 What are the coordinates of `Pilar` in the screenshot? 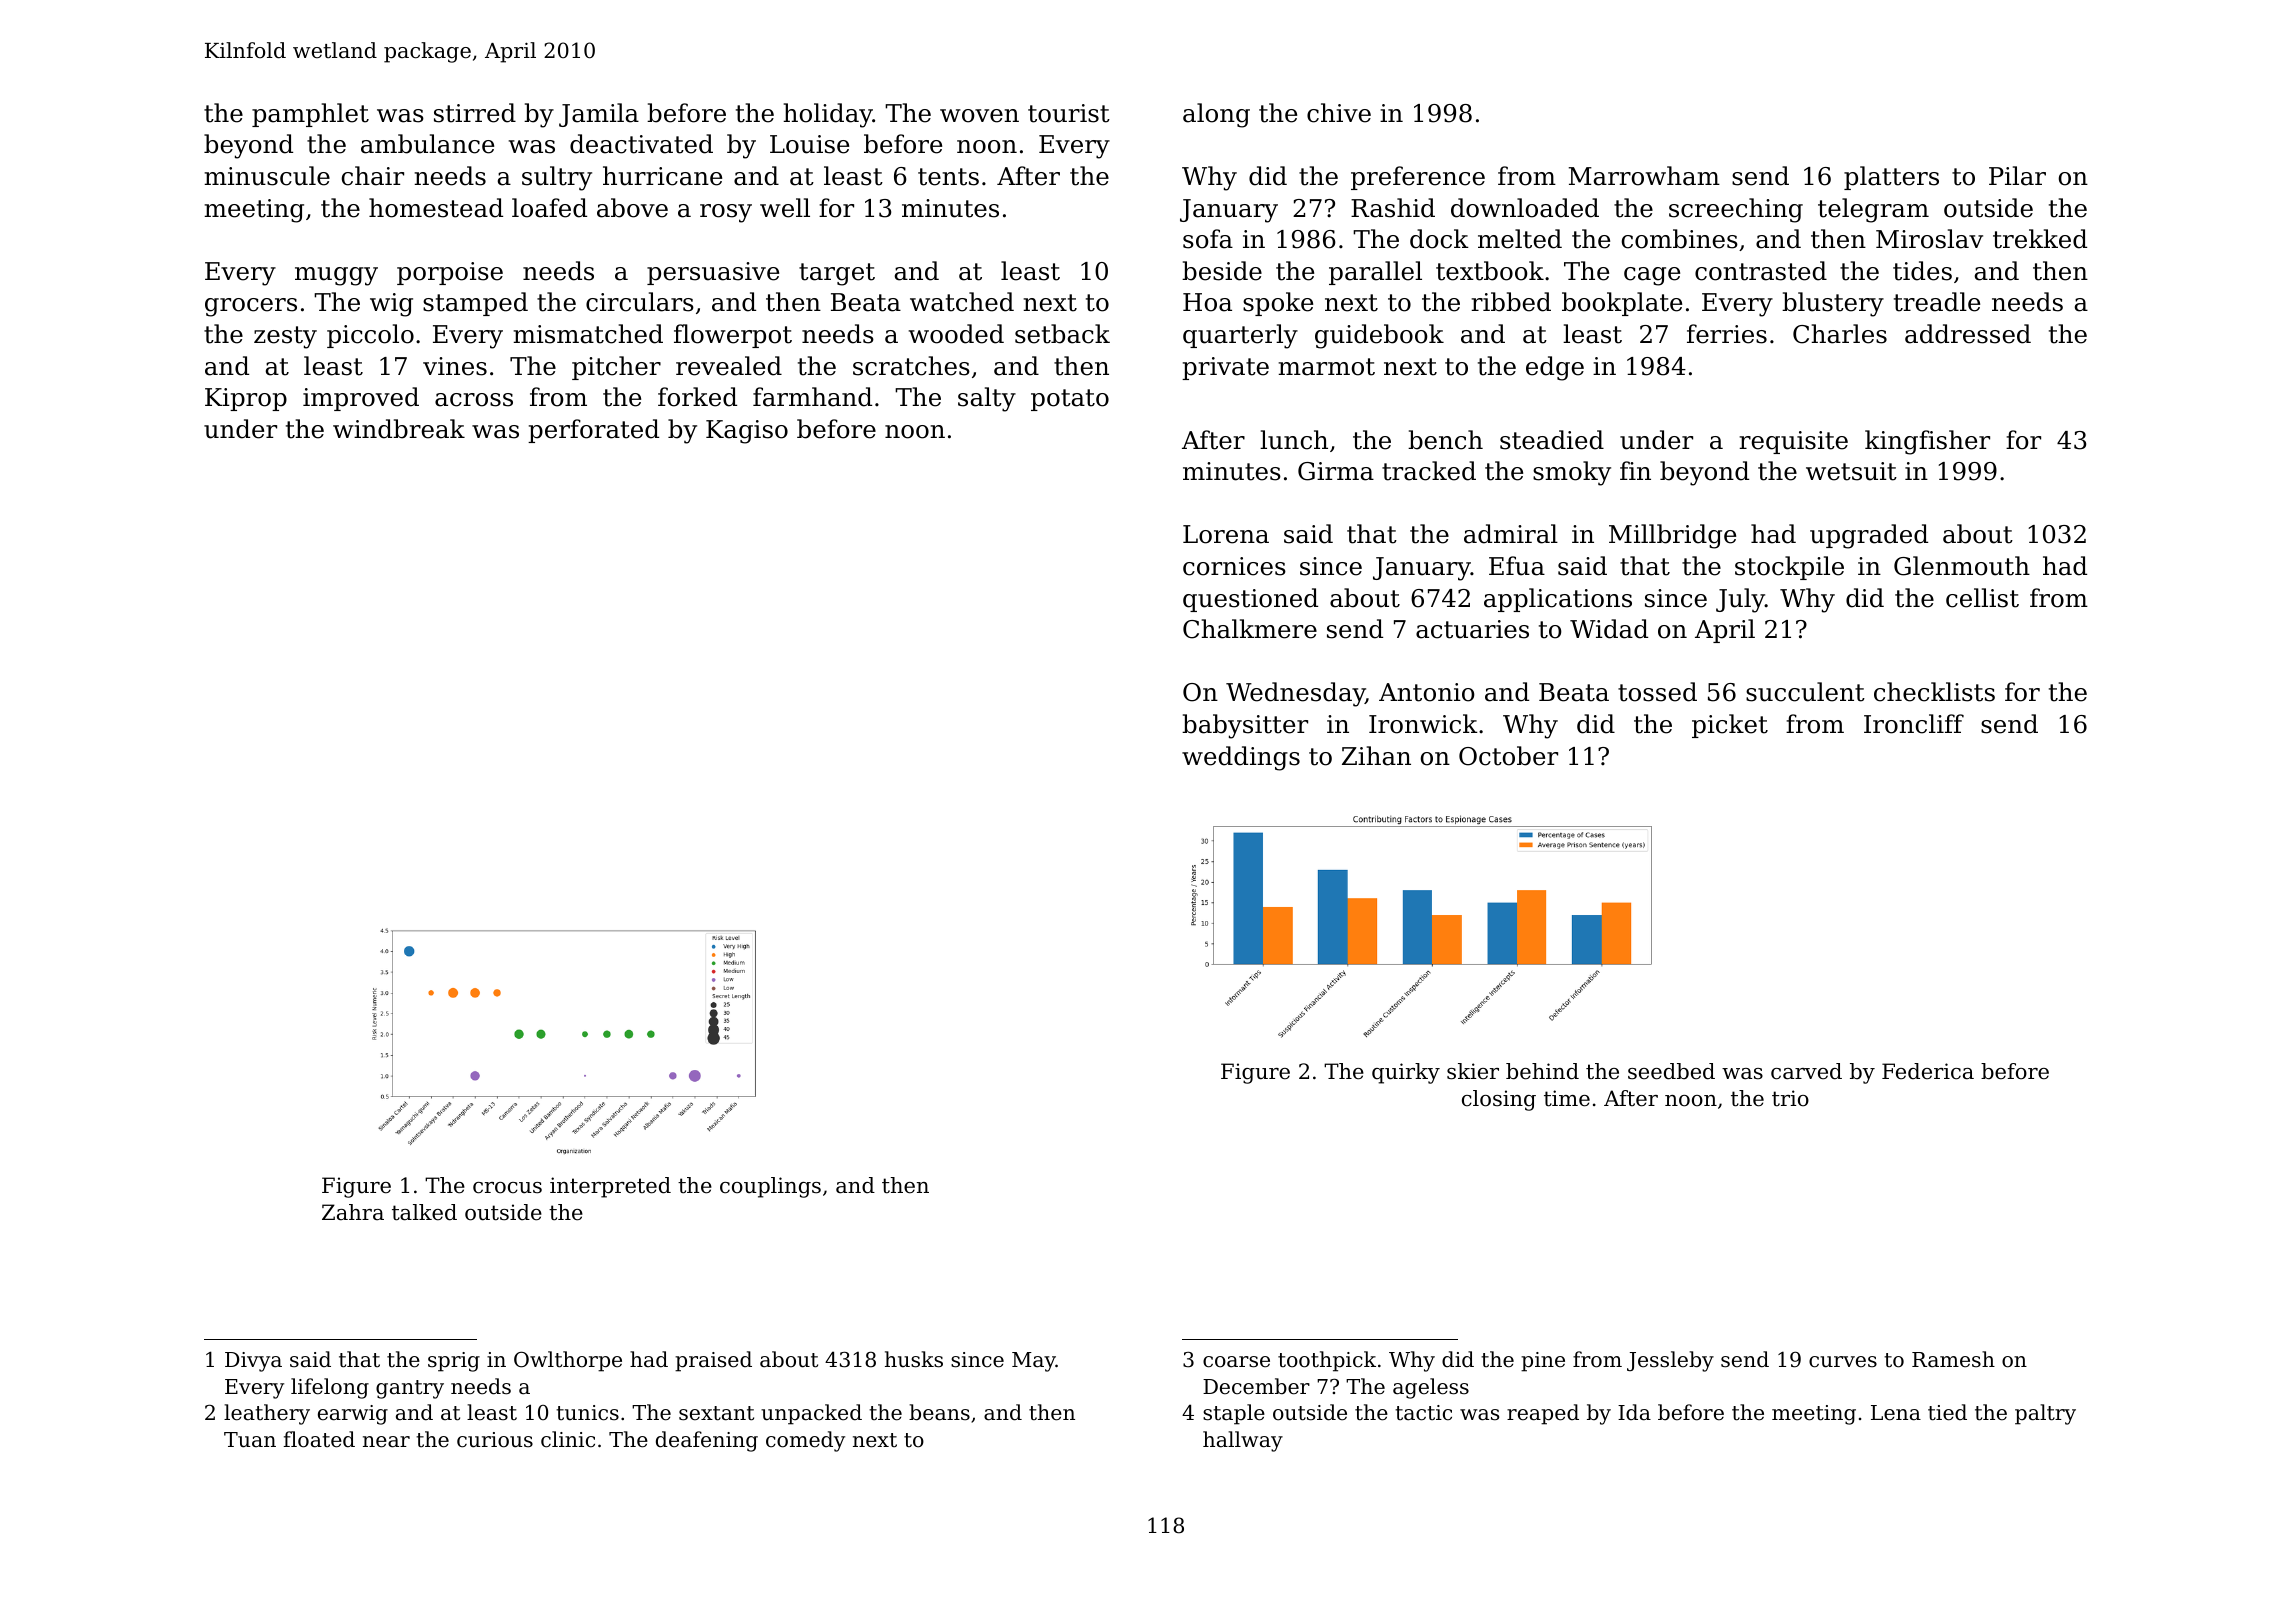 It's located at (2017, 176).
